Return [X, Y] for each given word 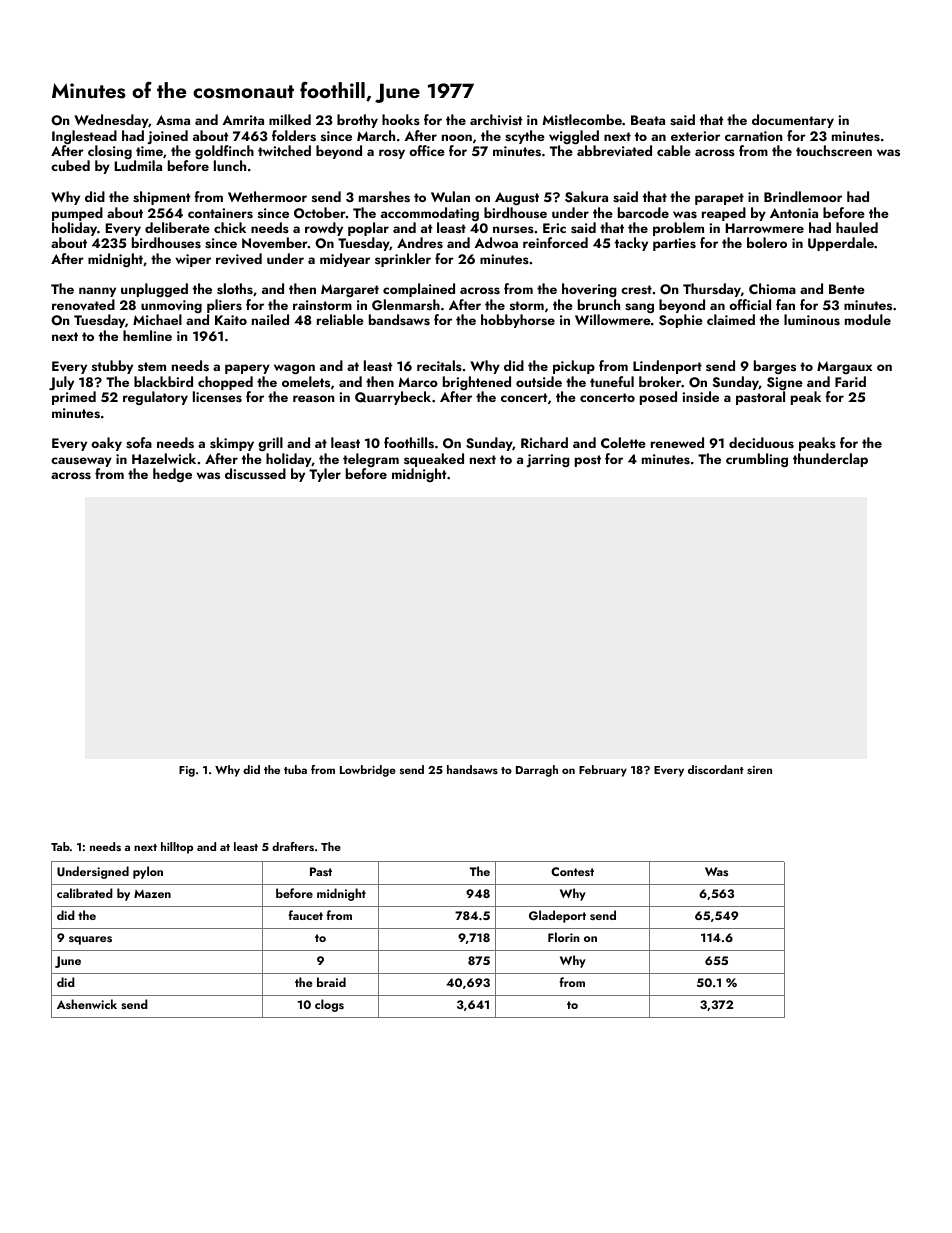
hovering [589, 290]
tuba [295, 769]
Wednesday [111, 121]
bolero [767, 242]
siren [759, 770]
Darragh [537, 771]
